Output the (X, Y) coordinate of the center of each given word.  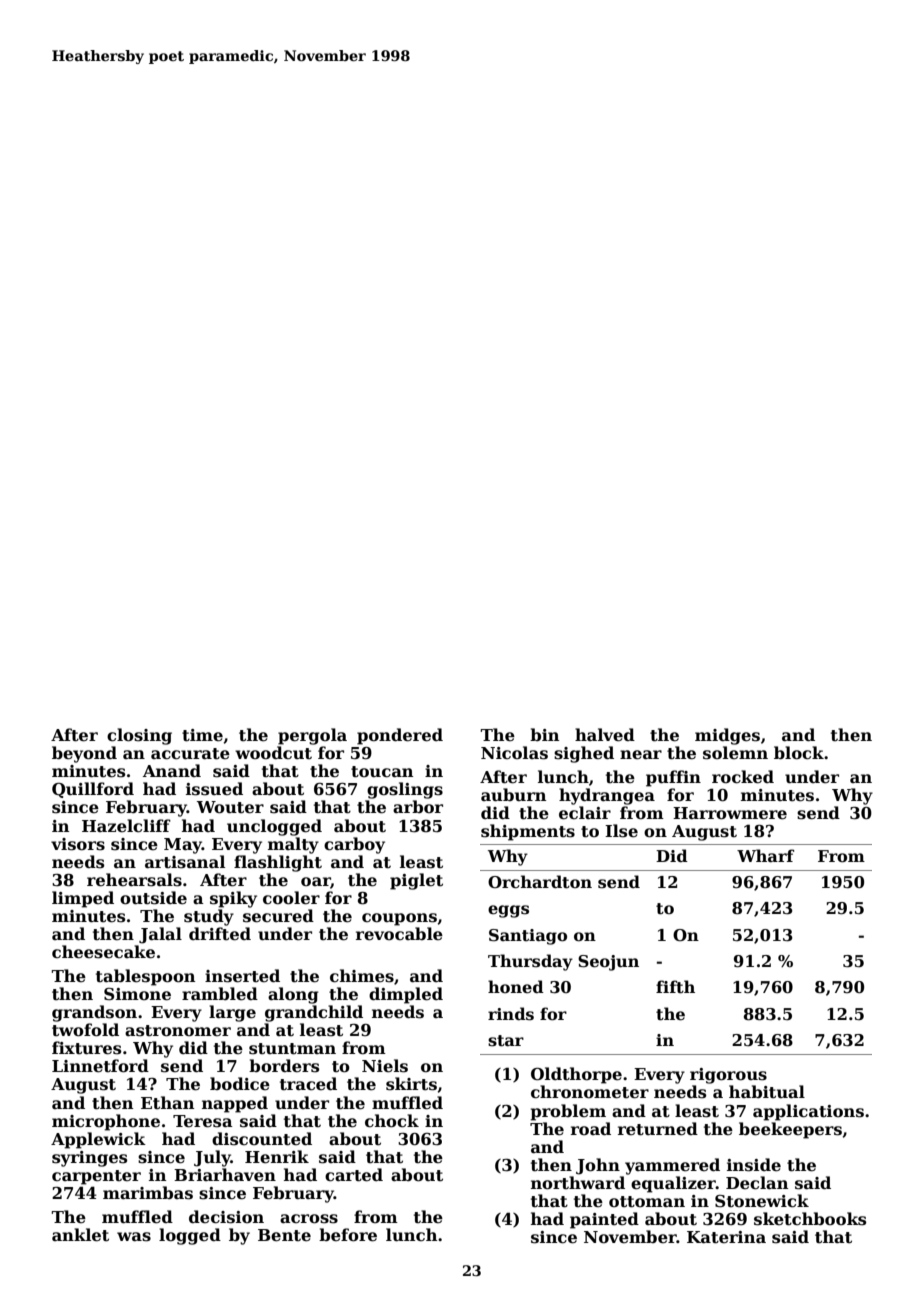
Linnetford (100, 1066)
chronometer (590, 1092)
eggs (508, 911)
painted (604, 1220)
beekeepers (790, 1130)
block (799, 753)
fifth (675, 987)
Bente (284, 1235)
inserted (242, 976)
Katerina (726, 1237)
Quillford (93, 790)
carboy (354, 845)
